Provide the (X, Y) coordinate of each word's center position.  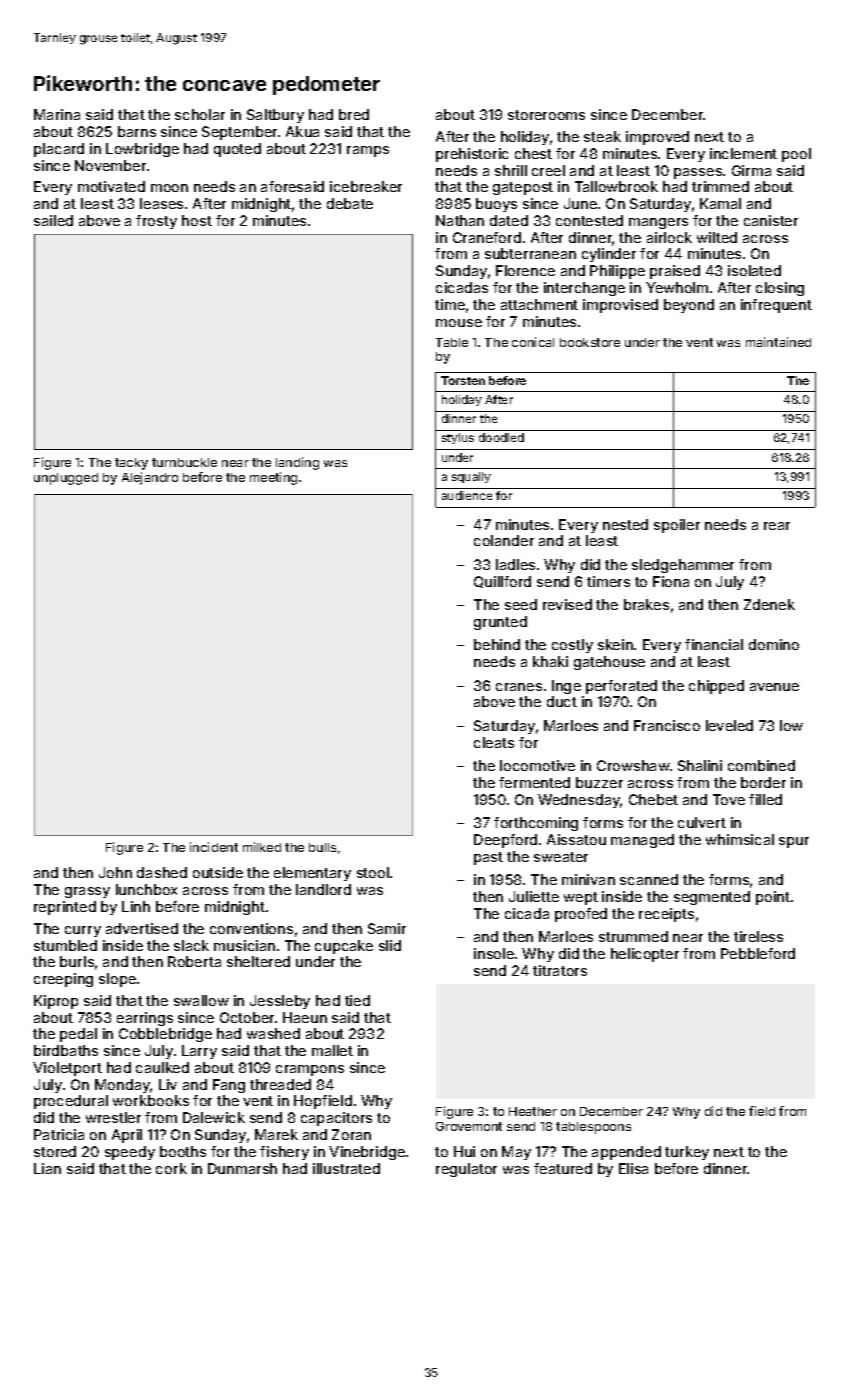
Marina (57, 114)
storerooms (546, 115)
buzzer (599, 782)
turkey (687, 1153)
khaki (550, 661)
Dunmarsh (242, 1168)
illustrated (346, 1168)
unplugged (66, 479)
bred (354, 114)
